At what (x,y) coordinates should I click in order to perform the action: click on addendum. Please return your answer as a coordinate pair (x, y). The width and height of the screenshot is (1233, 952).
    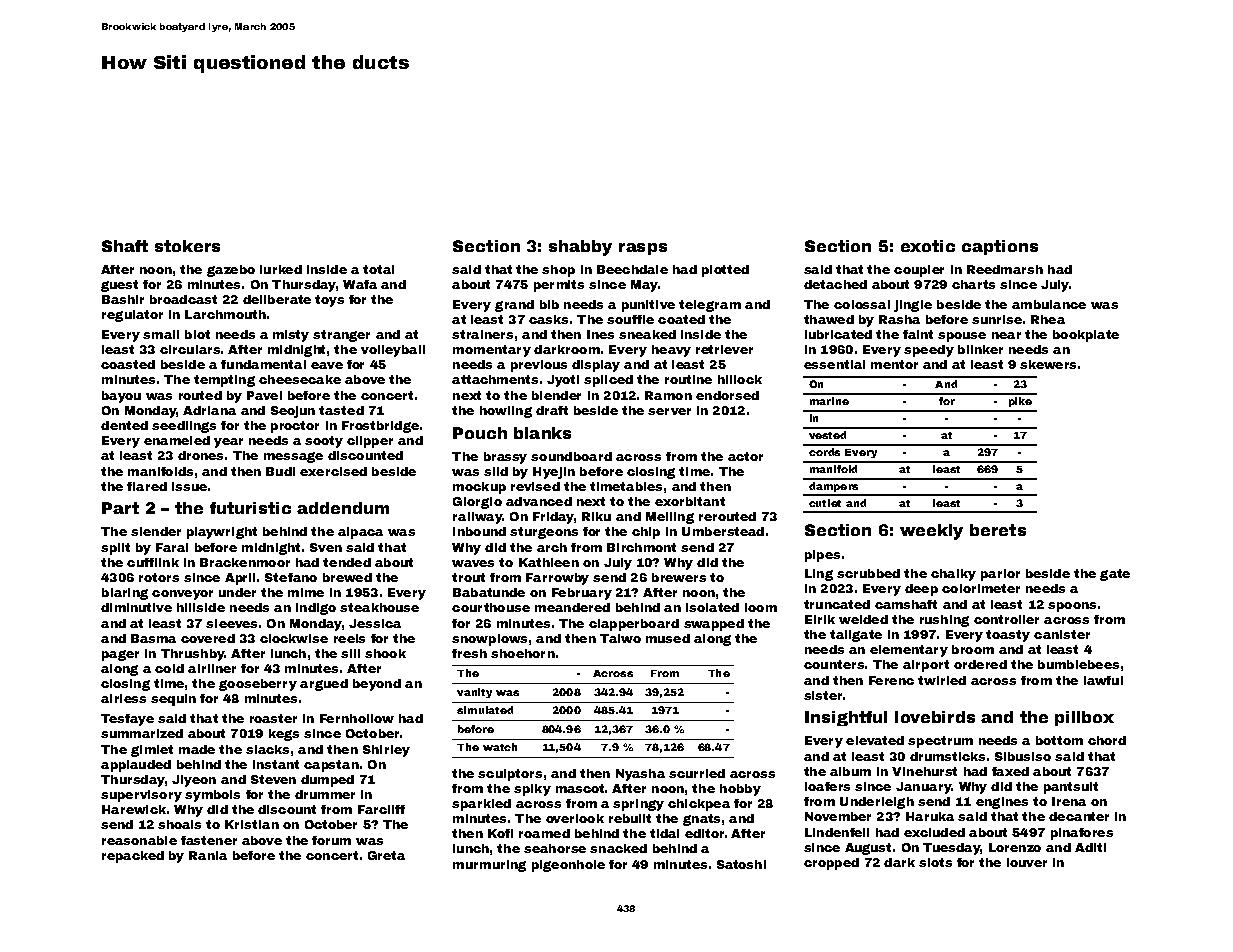
    Looking at the image, I should click on (343, 508).
